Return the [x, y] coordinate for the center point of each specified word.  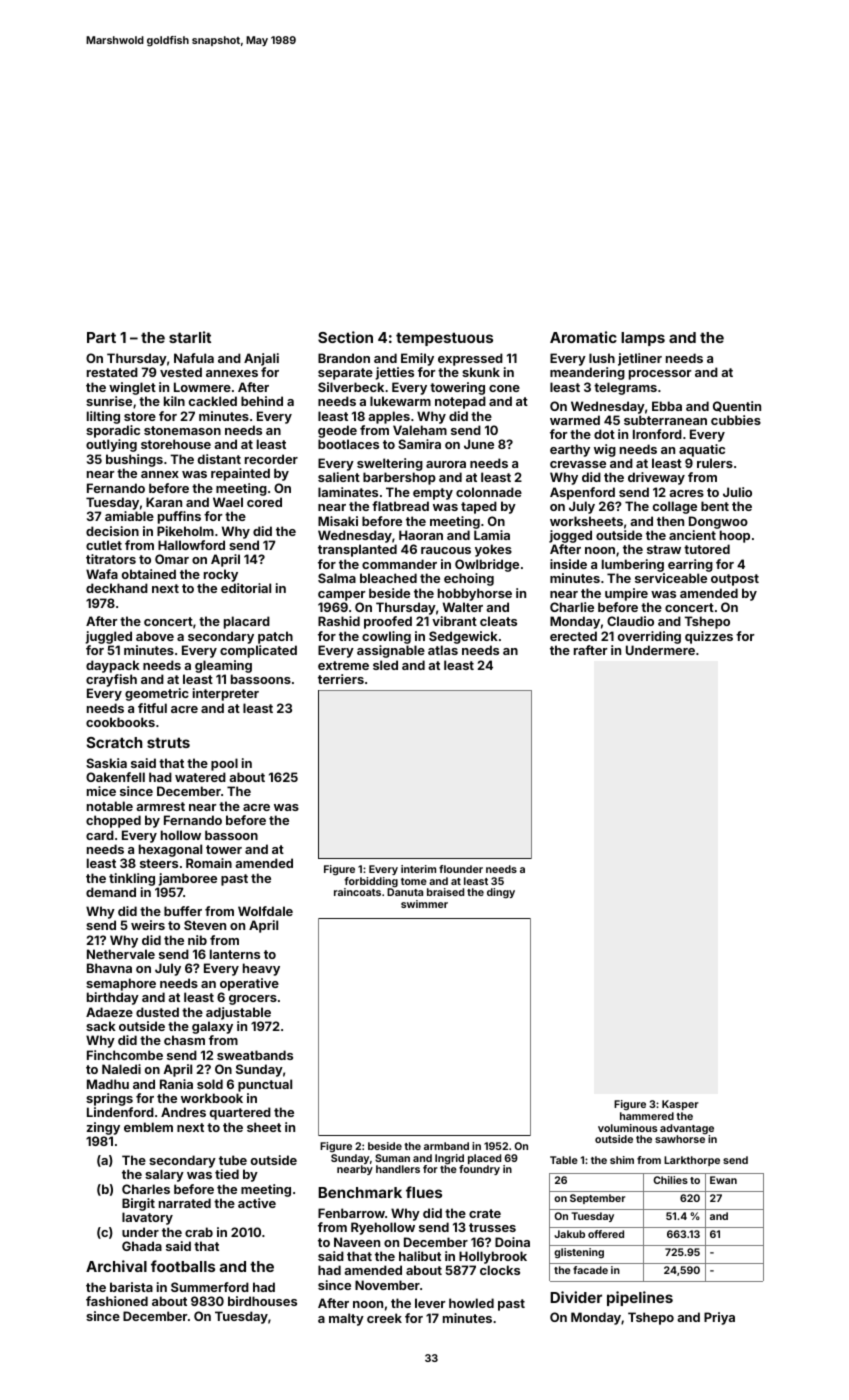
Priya [719, 1318]
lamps [643, 339]
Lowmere [202, 387]
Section [345, 337]
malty [346, 1319]
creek [384, 1318]
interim [418, 869]
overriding [649, 637]
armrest [160, 806]
